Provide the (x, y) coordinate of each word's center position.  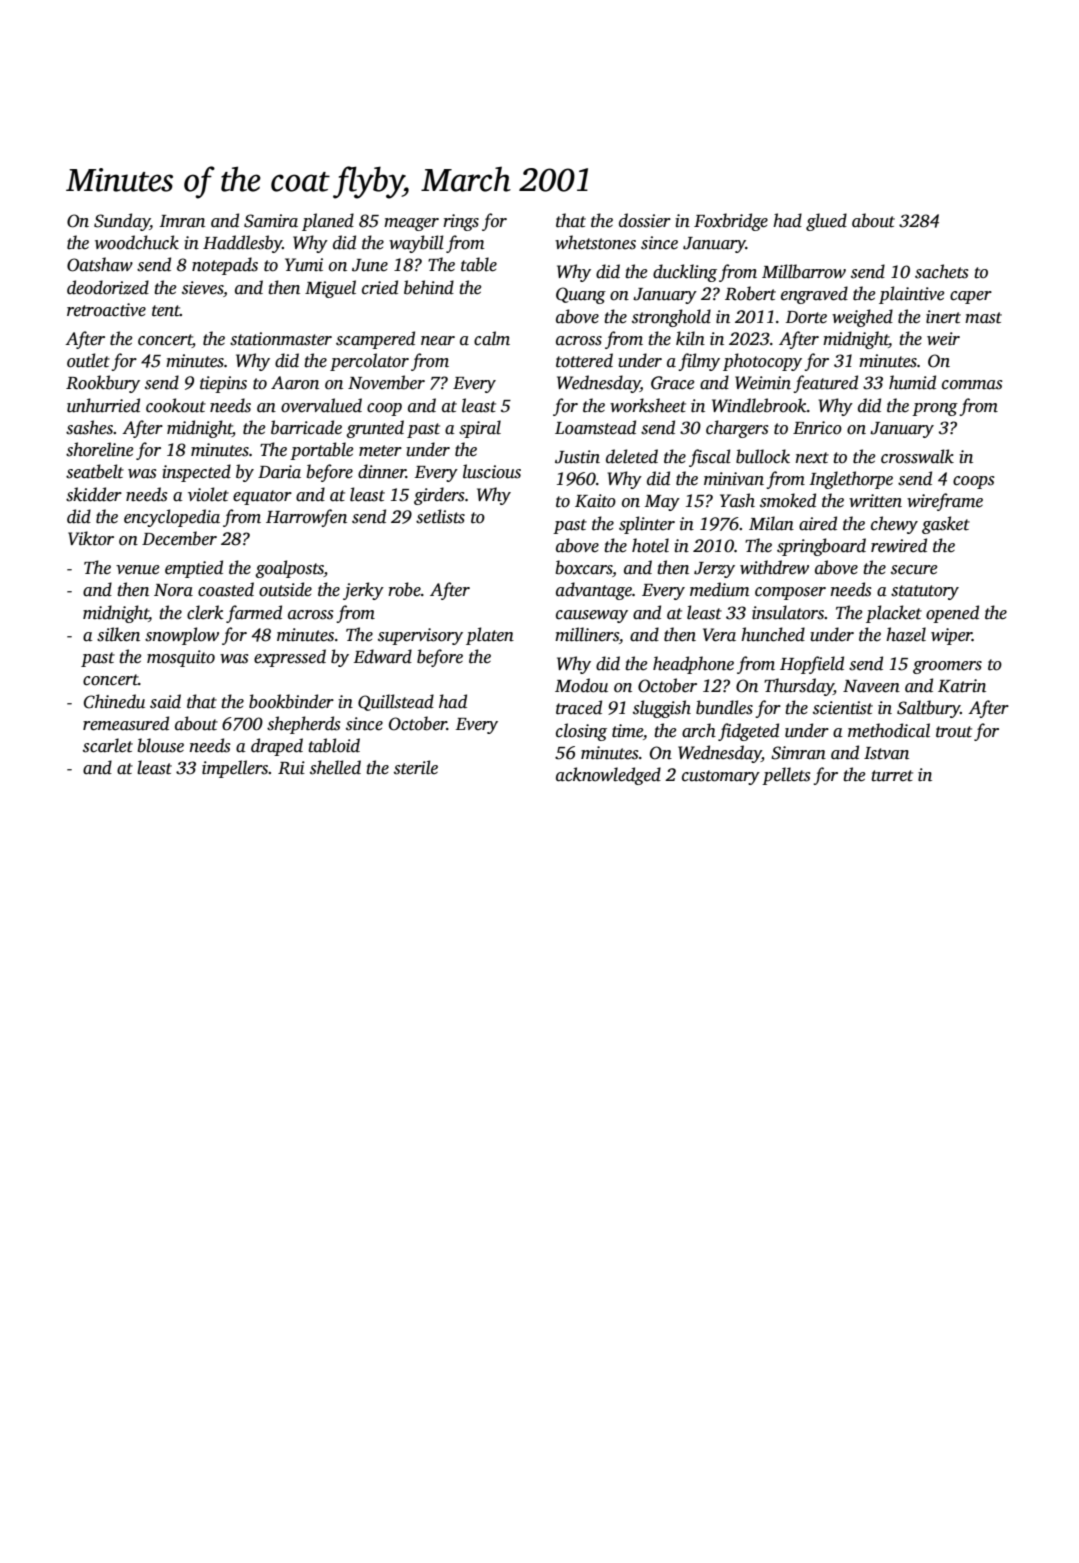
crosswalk (917, 456)
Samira (271, 221)
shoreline (99, 449)
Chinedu (114, 701)
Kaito (595, 501)
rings (461, 222)
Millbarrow (804, 271)
